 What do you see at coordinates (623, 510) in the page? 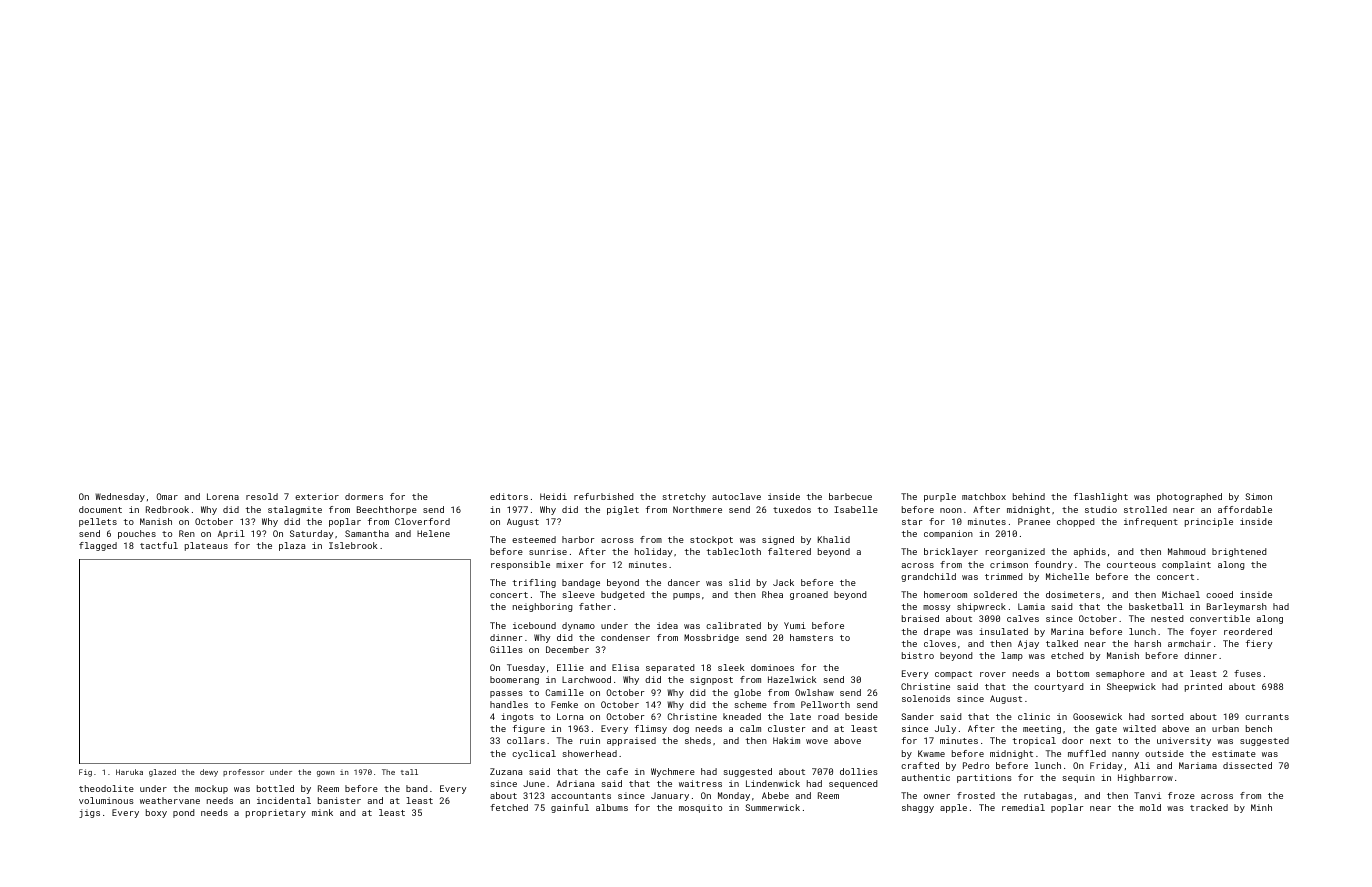
I see `piglet` at bounding box center [623, 510].
